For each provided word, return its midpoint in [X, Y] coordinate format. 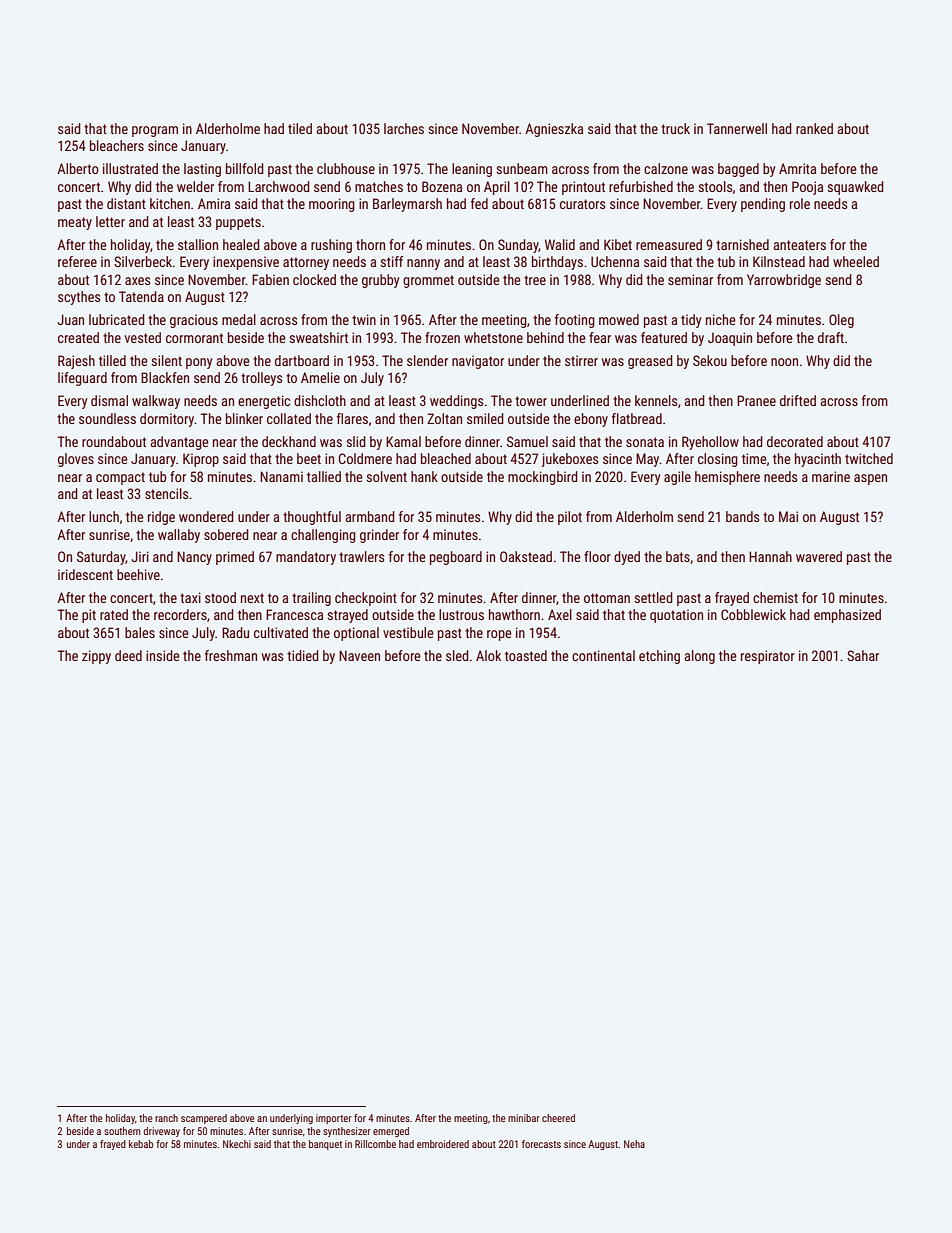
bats [678, 556]
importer [334, 1119]
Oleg [841, 321]
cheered [558, 1118]
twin [364, 319]
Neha [634, 1144]
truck [675, 128]
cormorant [194, 338]
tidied [303, 655]
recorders [180, 614]
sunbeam [522, 168]
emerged [391, 1132]
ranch [166, 1118]
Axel [560, 614]
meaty [75, 223]
